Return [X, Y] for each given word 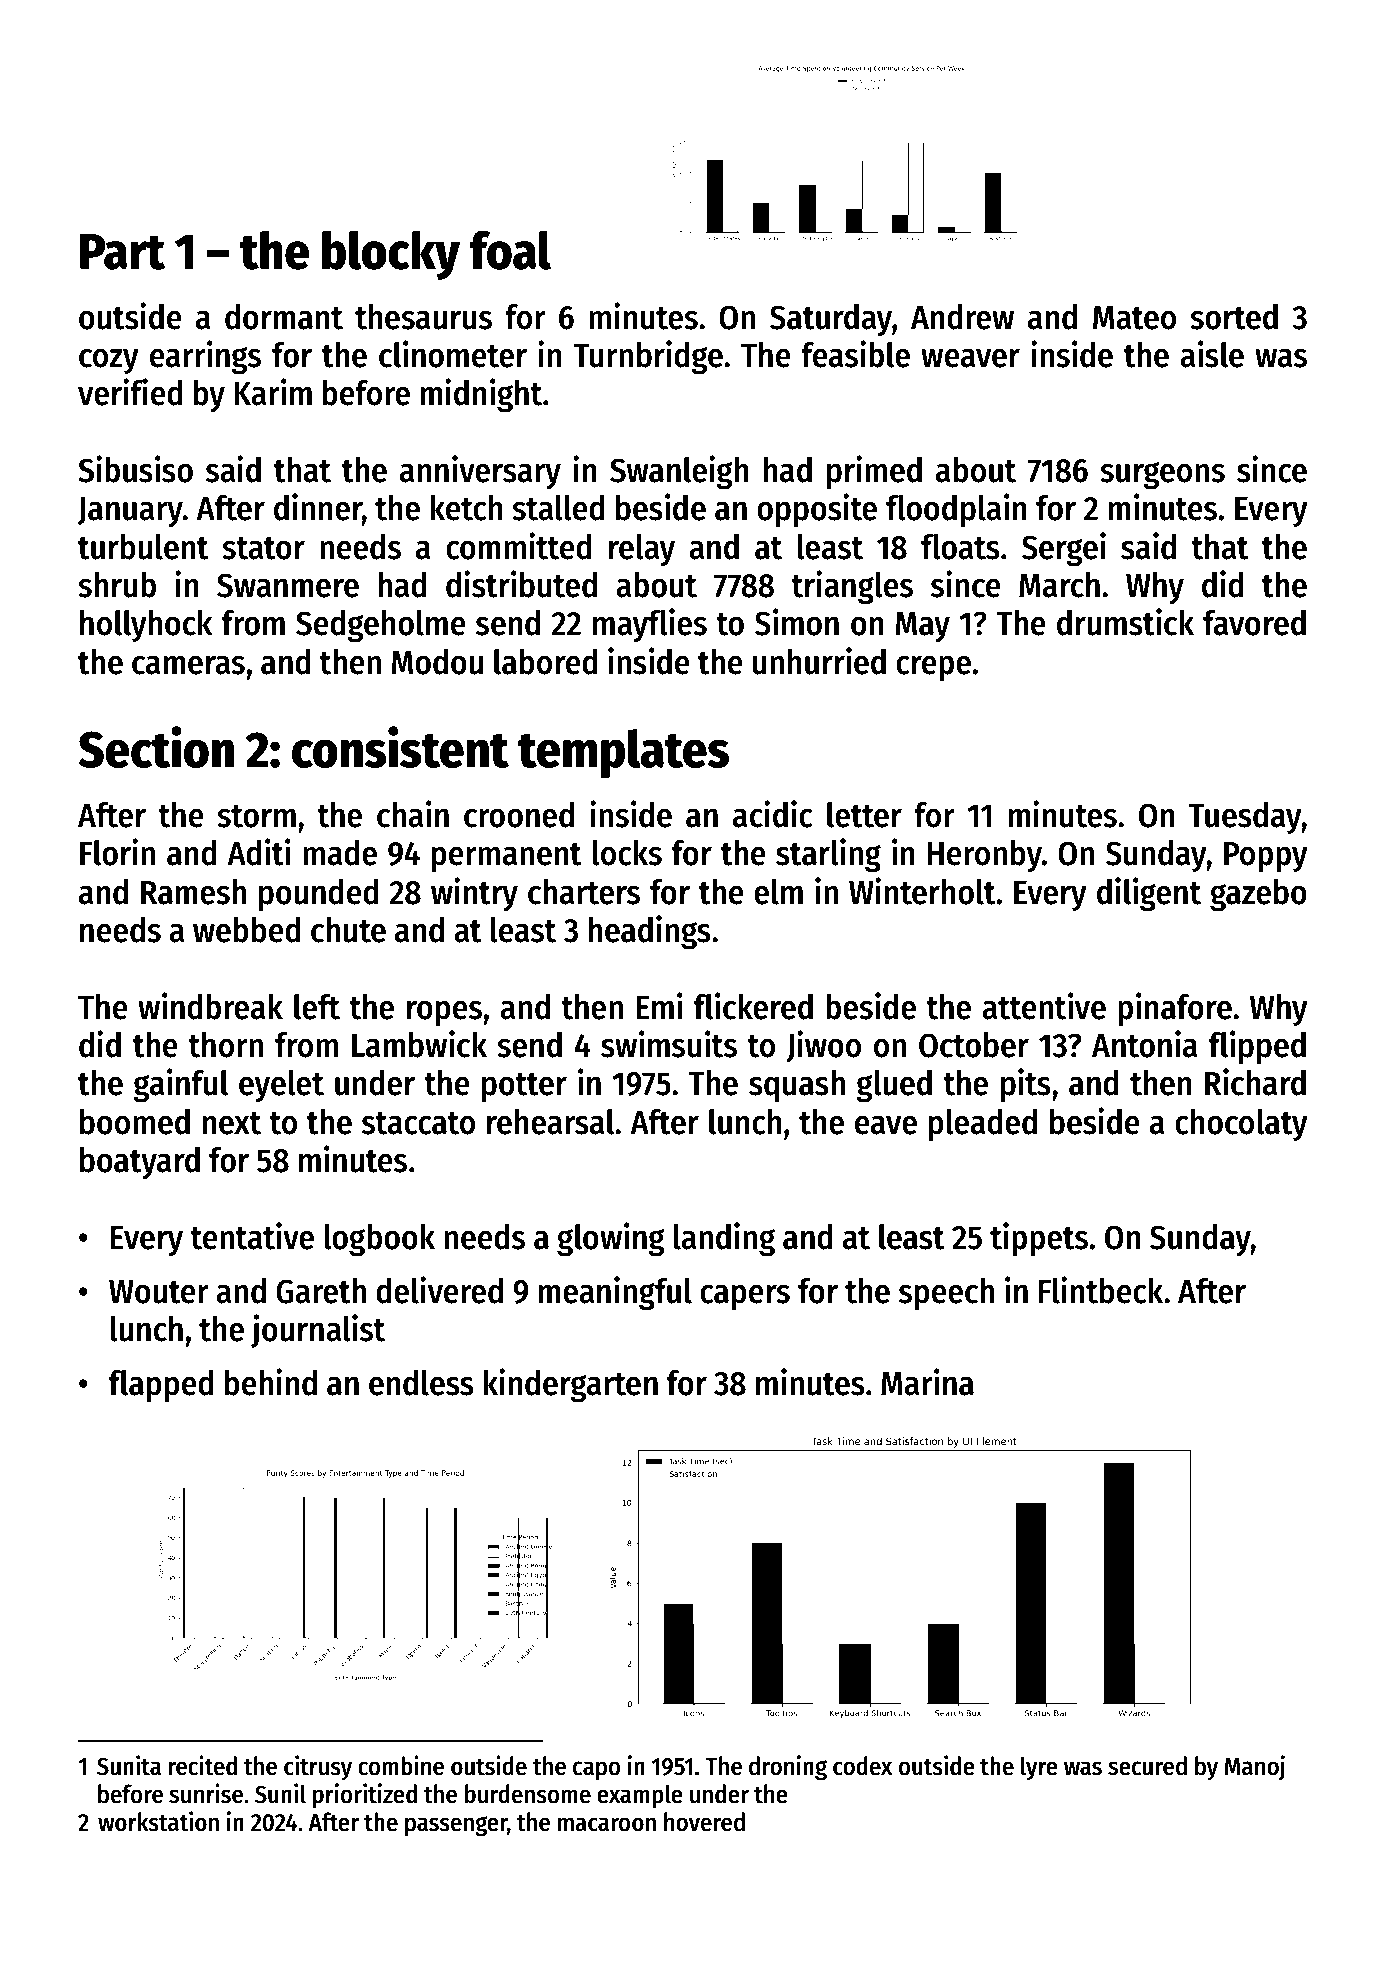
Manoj [1254, 1767]
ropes [444, 1013]
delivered [439, 1290]
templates [623, 753]
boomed [135, 1122]
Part [123, 252]
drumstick [1125, 622]
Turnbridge [648, 357]
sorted [1234, 317]
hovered [704, 1822]
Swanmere [288, 585]
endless [421, 1383]
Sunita [129, 1765]
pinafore [1175, 1009]
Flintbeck [1101, 1290]
